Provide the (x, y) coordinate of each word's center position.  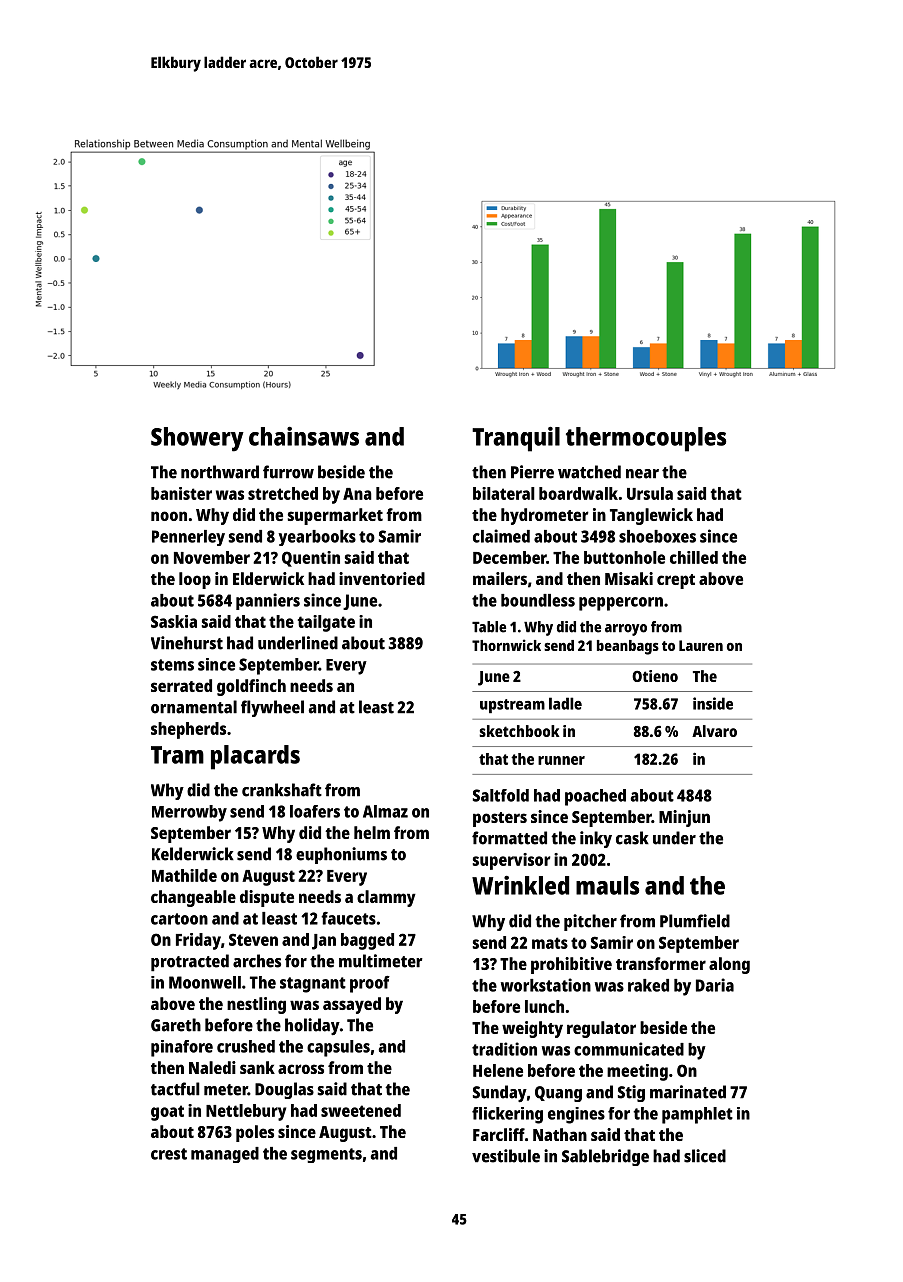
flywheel (272, 708)
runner (561, 760)
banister (181, 493)
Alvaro (714, 731)
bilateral (504, 493)
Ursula (650, 493)
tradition (504, 1049)
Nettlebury (246, 1112)
